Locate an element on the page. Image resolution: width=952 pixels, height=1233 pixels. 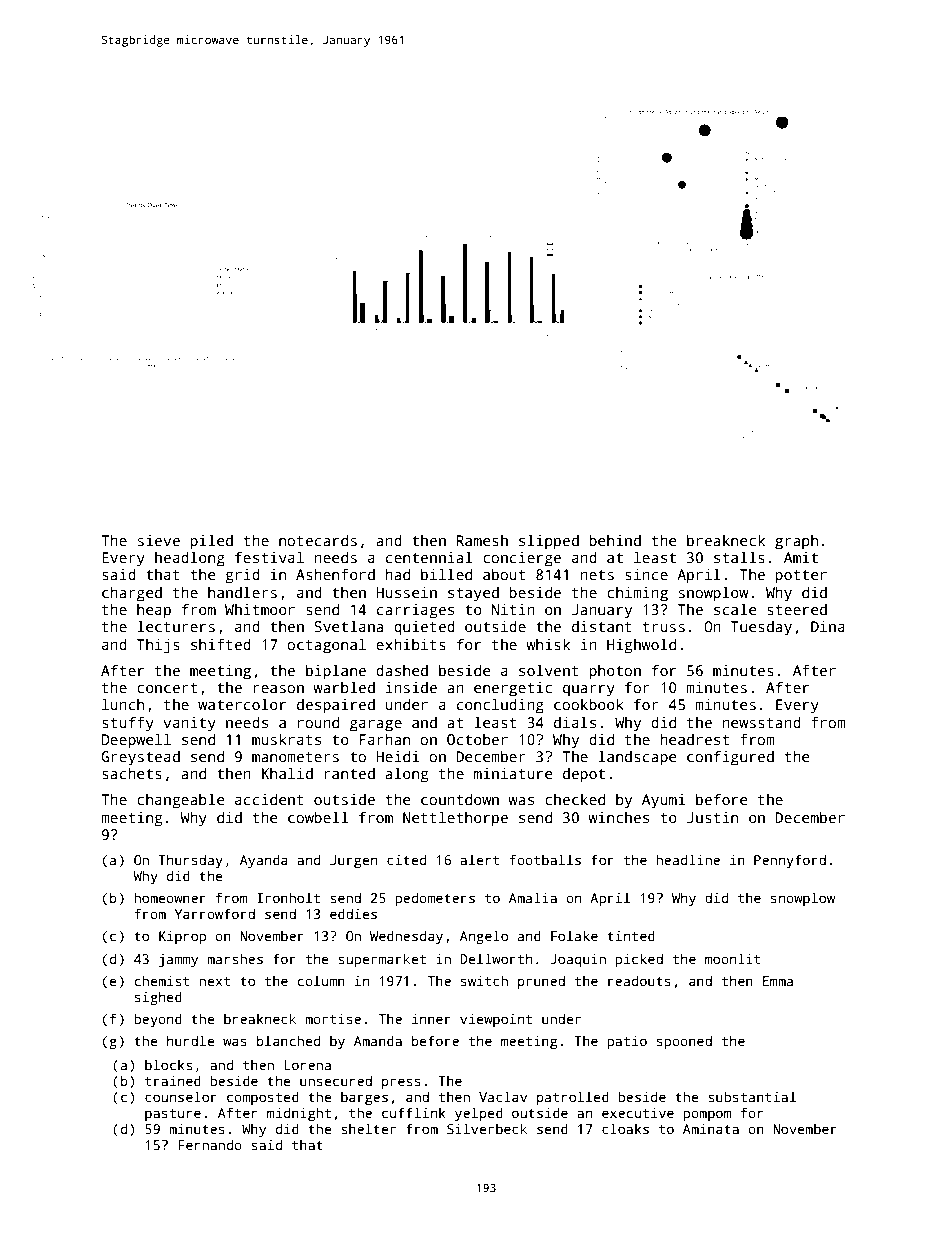
graph is located at coordinates (796, 542).
